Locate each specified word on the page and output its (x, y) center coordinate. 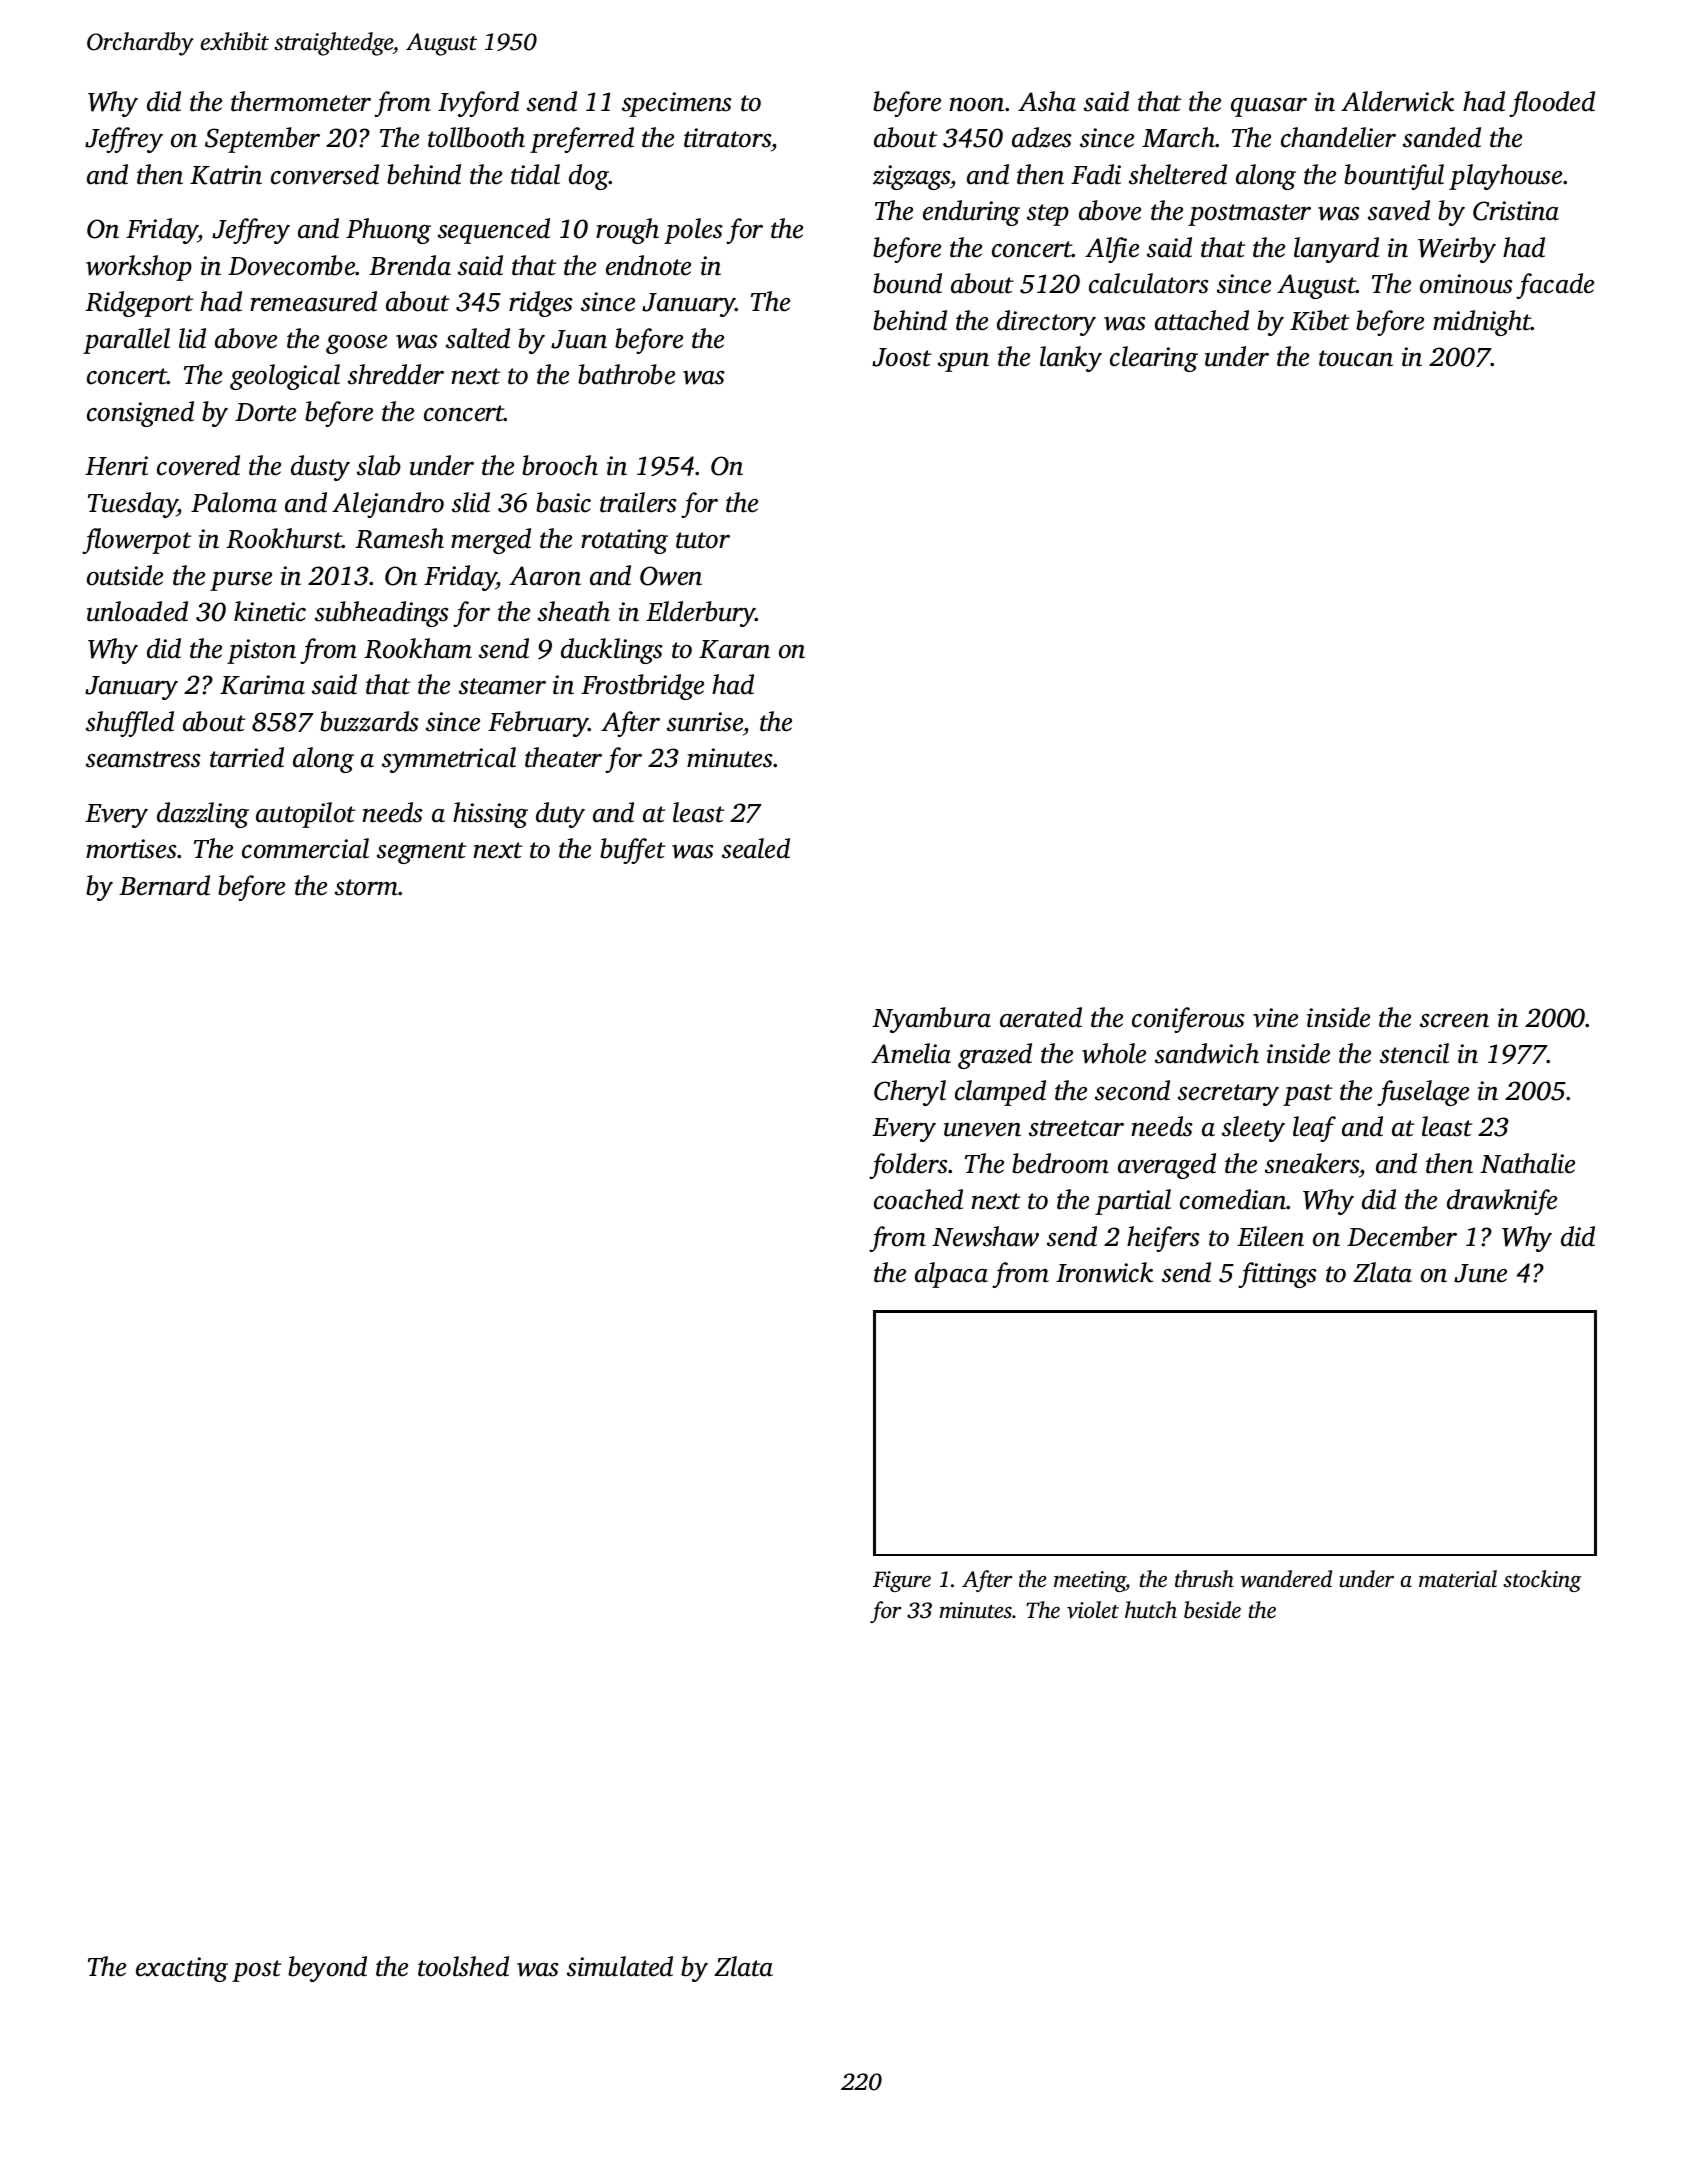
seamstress (143, 759)
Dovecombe (292, 265)
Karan (734, 649)
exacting (182, 1969)
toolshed (463, 1966)
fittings (1277, 1275)
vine (1275, 1018)
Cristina (1516, 211)
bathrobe (626, 374)
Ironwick (1104, 1272)
